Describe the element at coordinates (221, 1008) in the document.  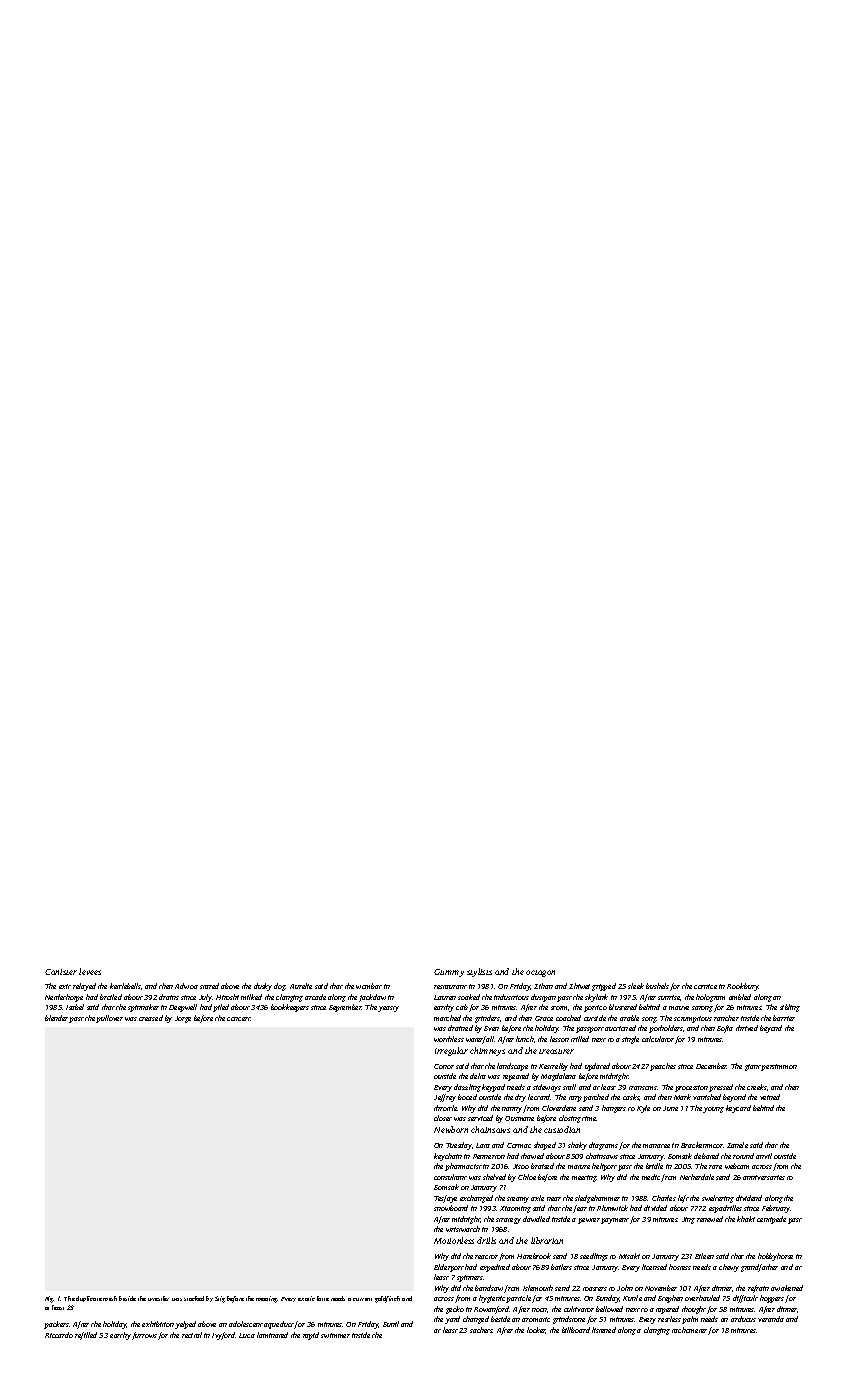
I see `piled` at that location.
